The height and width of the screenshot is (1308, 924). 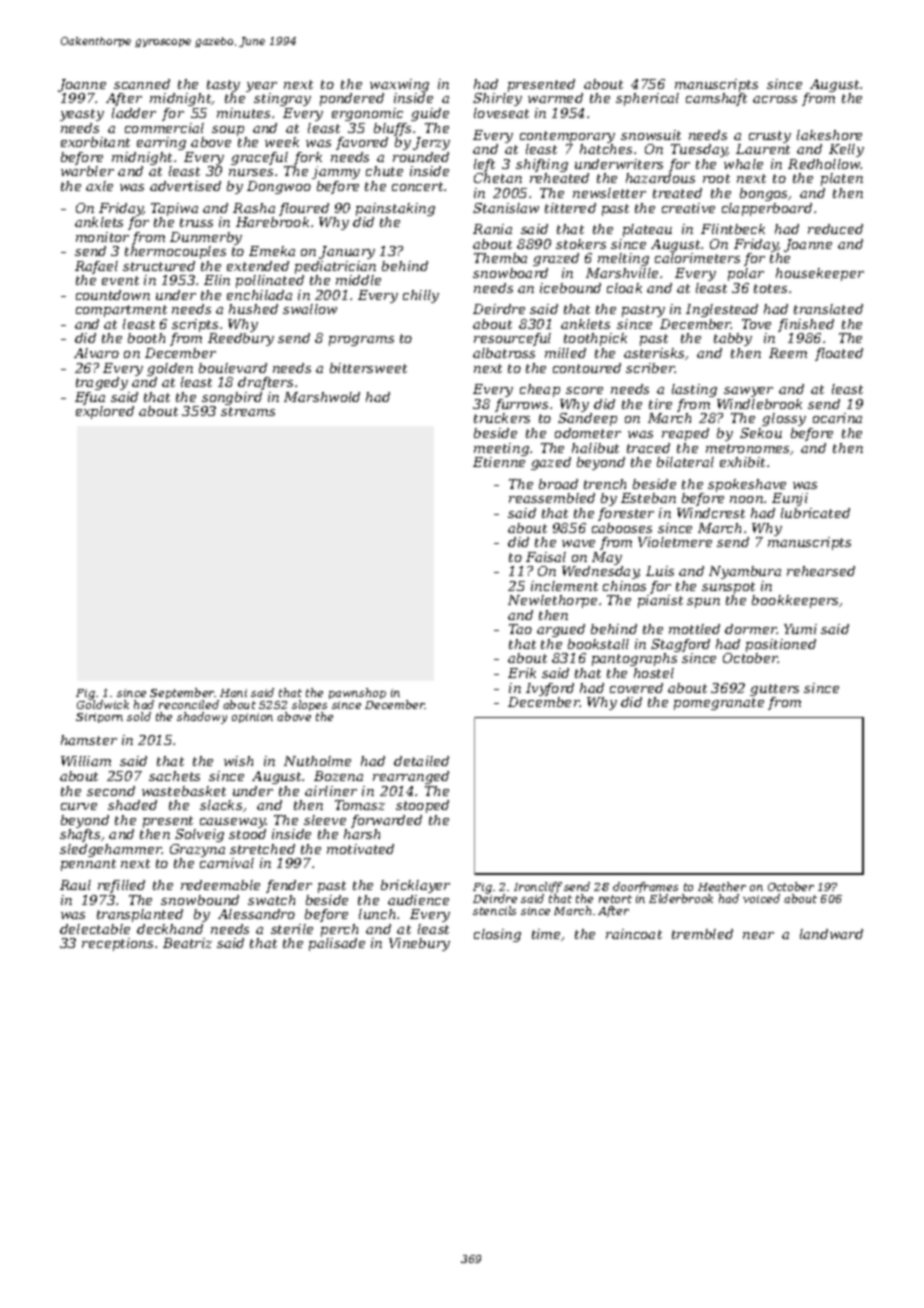 I want to click on across, so click(x=775, y=99).
